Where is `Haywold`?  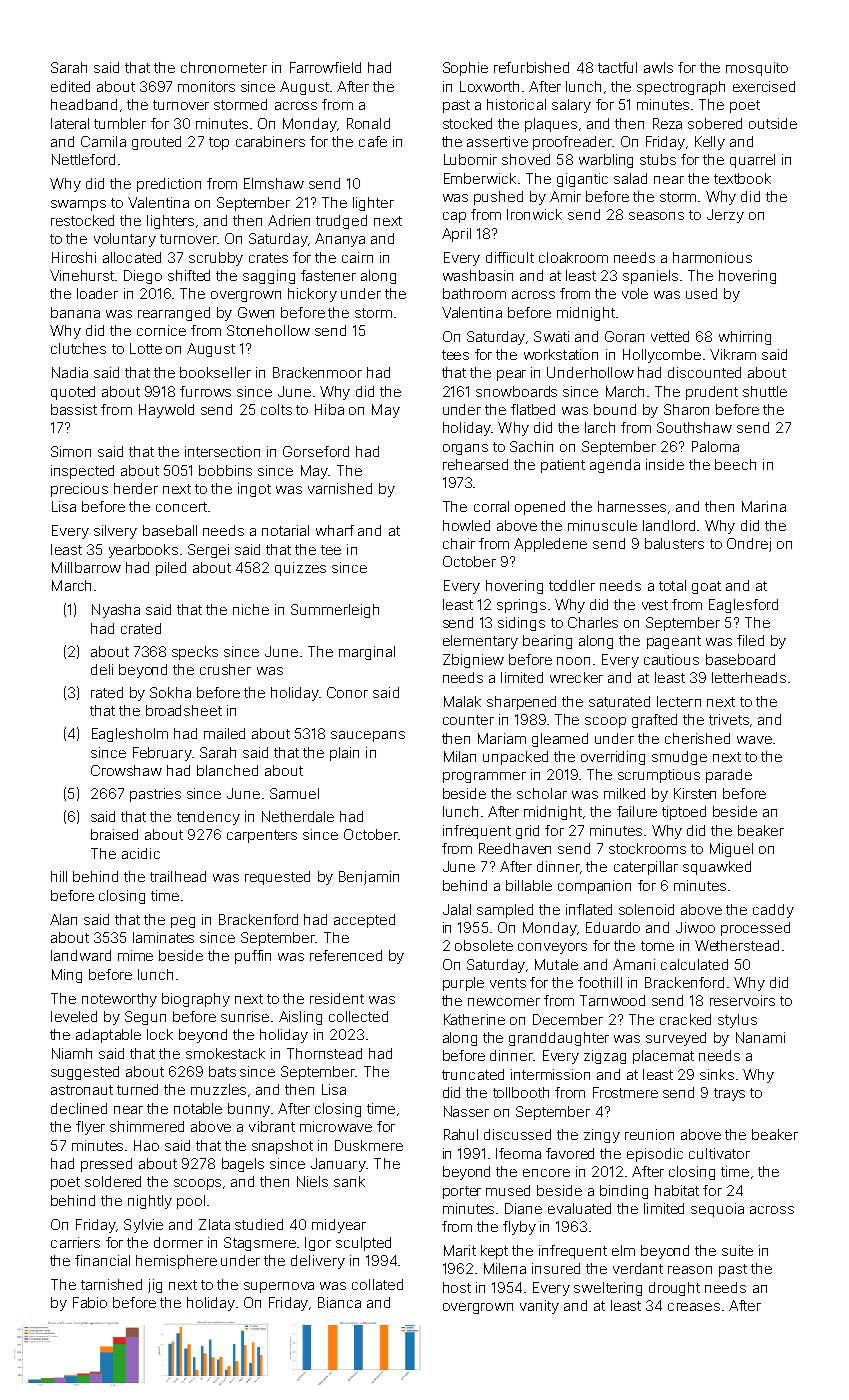
Haywold is located at coordinates (166, 411).
